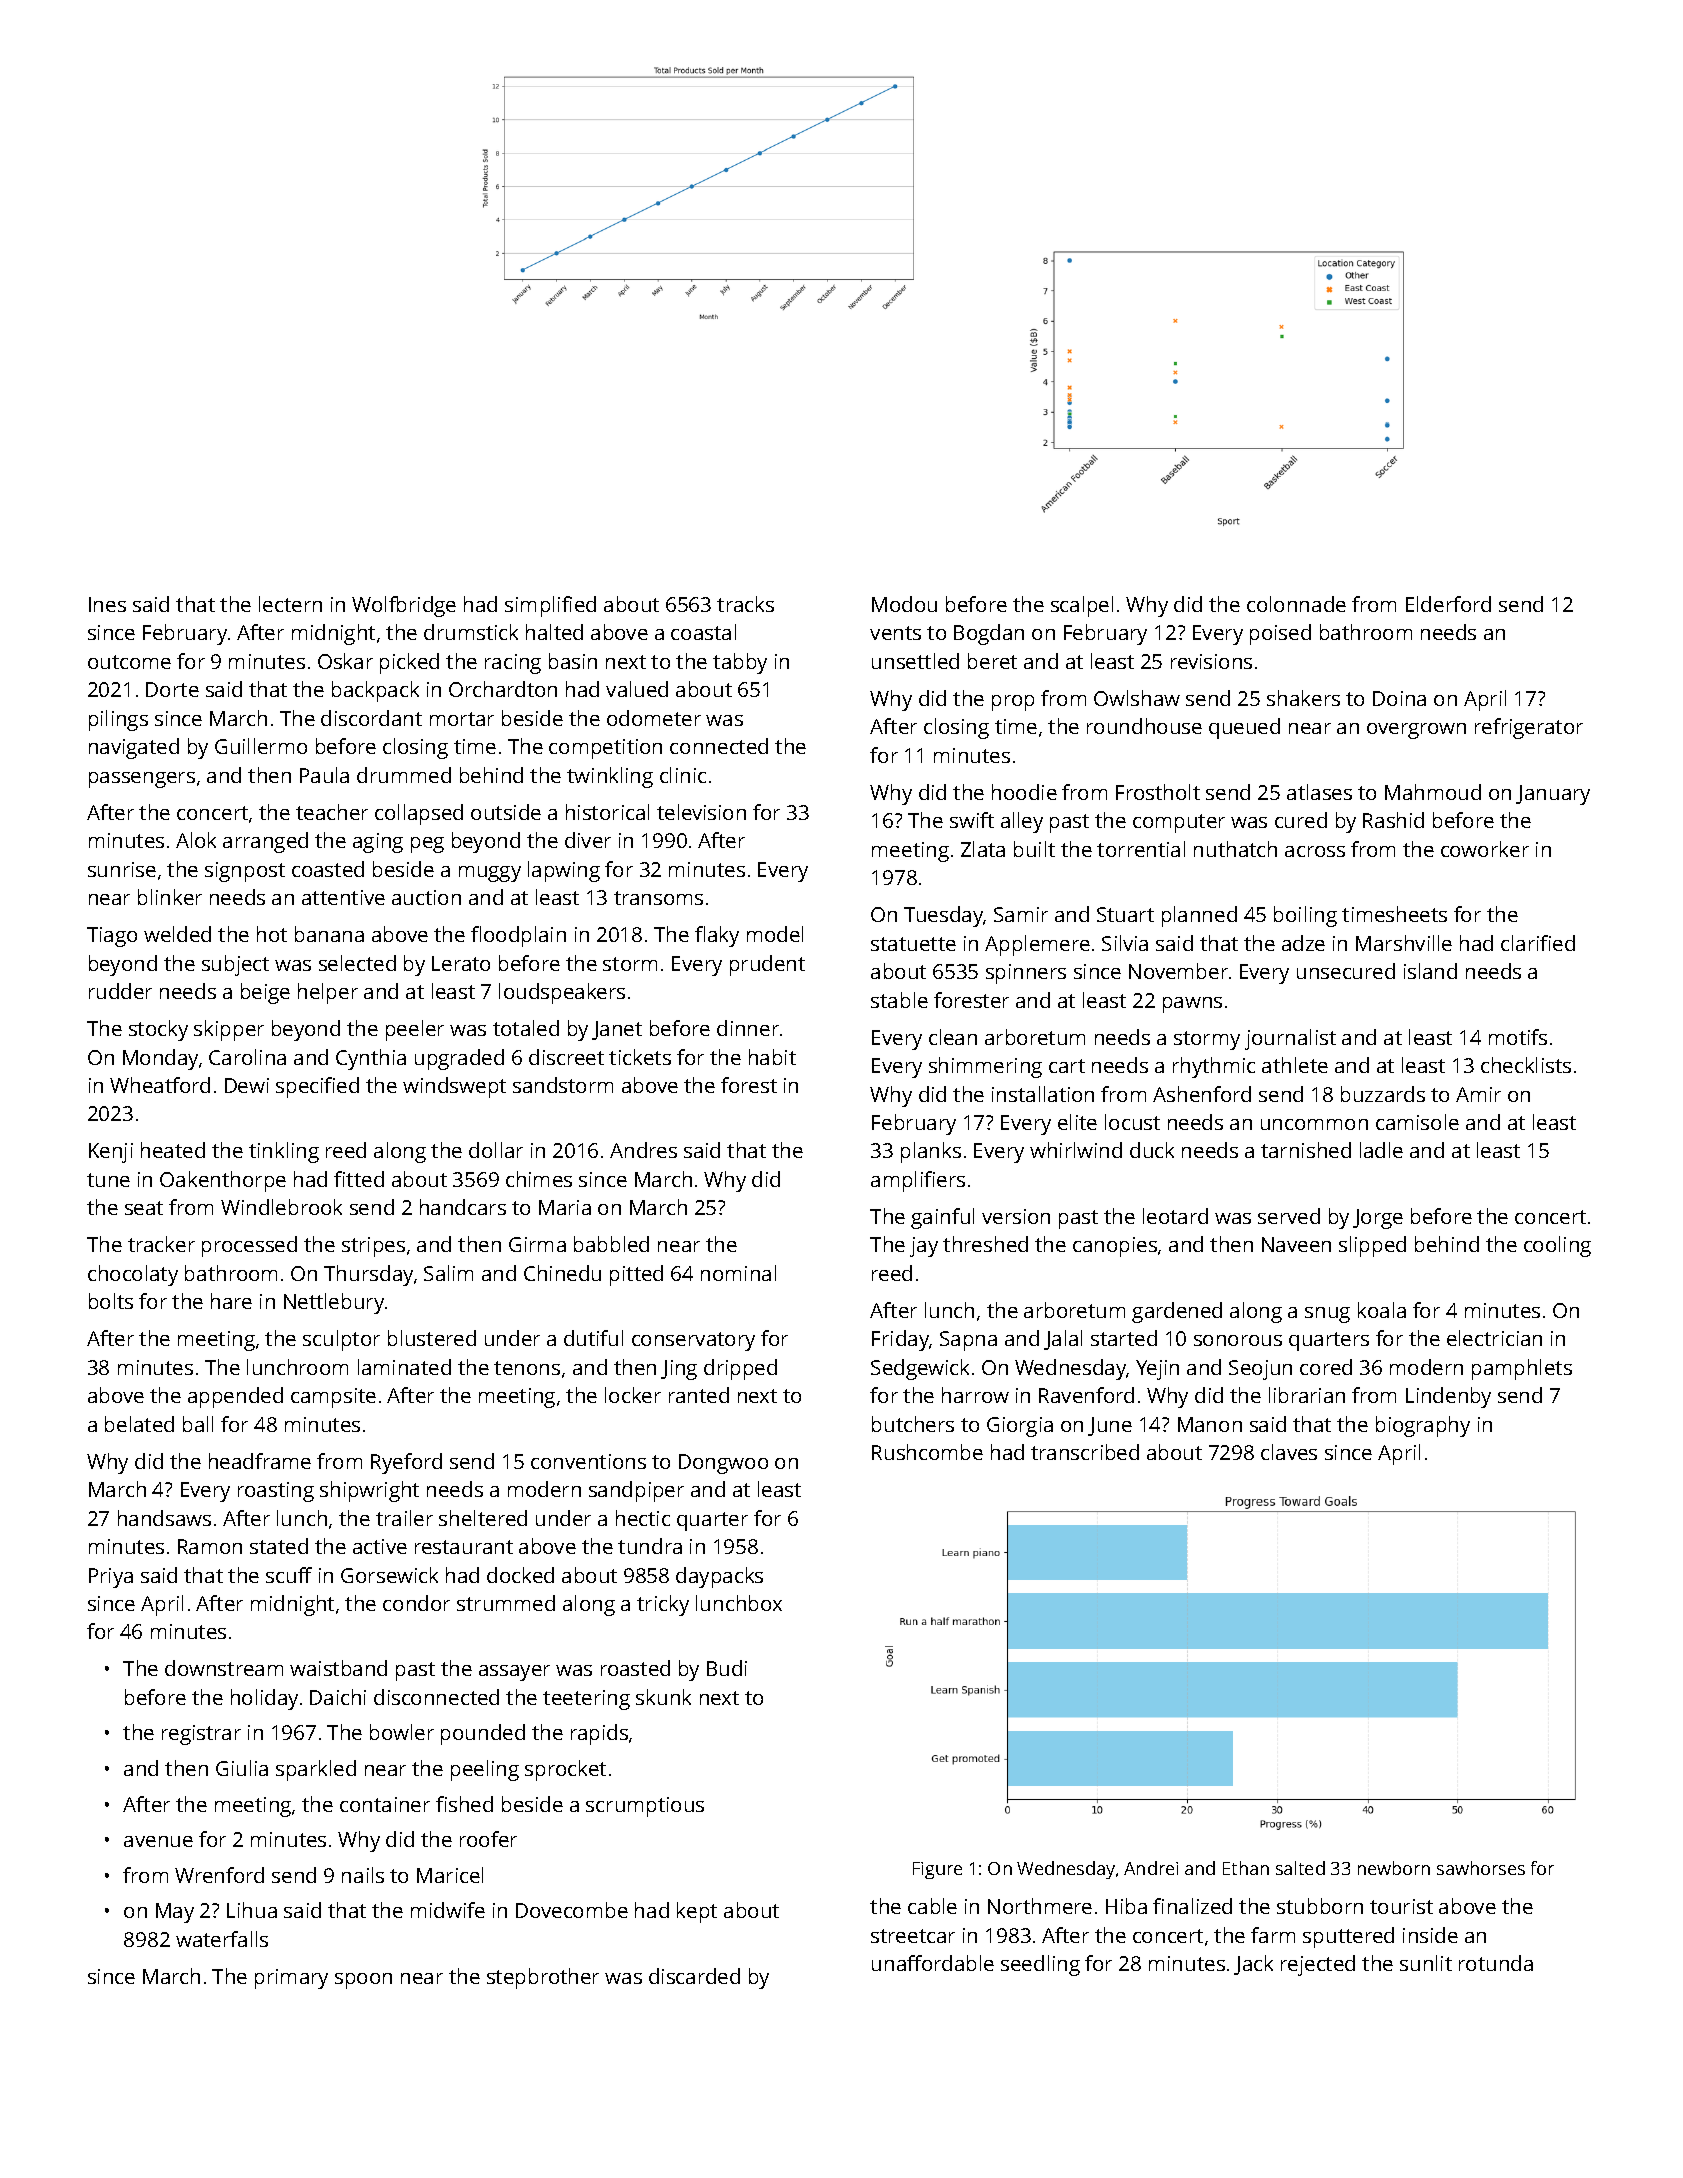 Image resolution: width=1683 pixels, height=2178 pixels. I want to click on avenue, so click(158, 1841).
